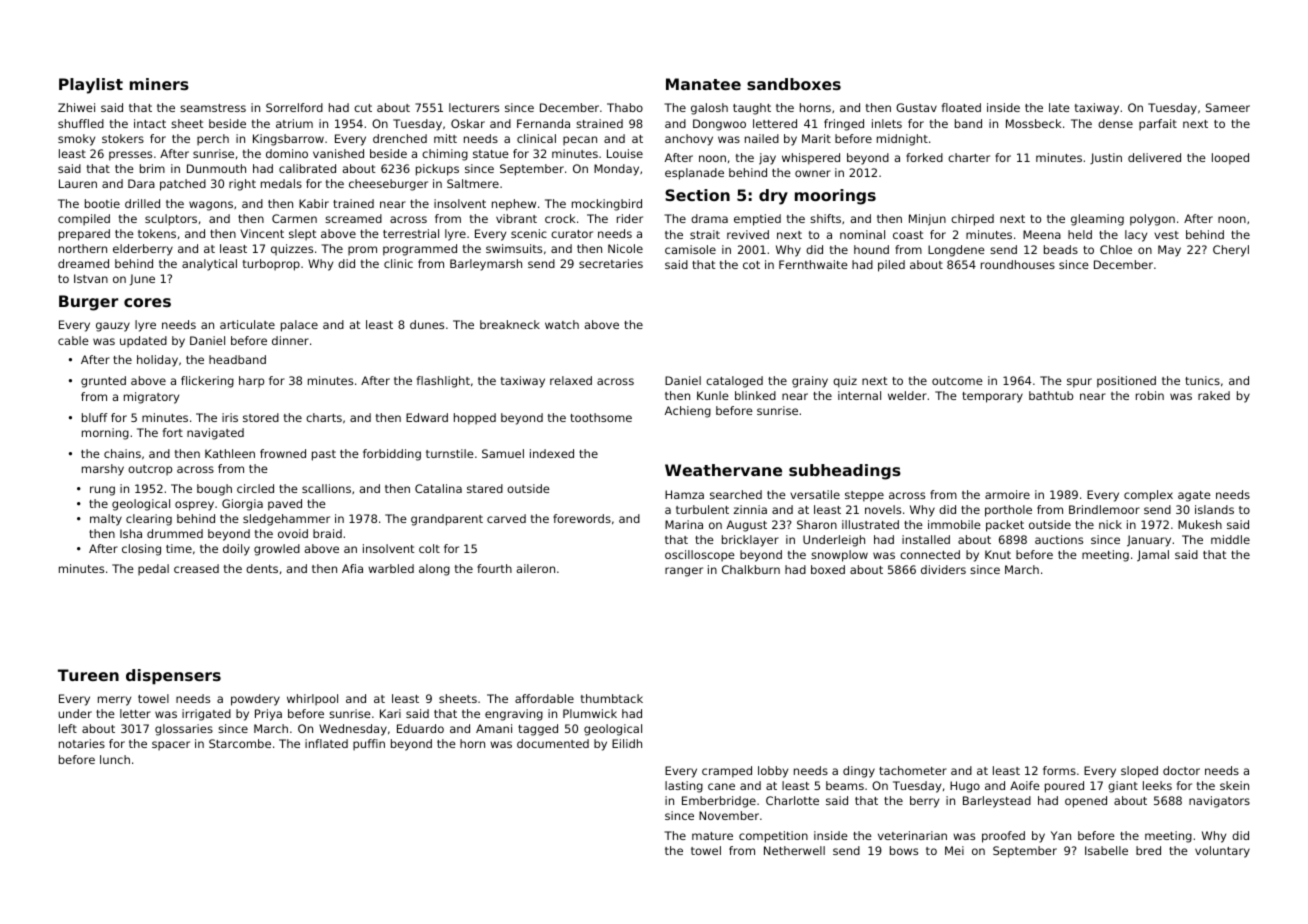  Describe the element at coordinates (196, 568) in the document. I see `creased` at that location.
